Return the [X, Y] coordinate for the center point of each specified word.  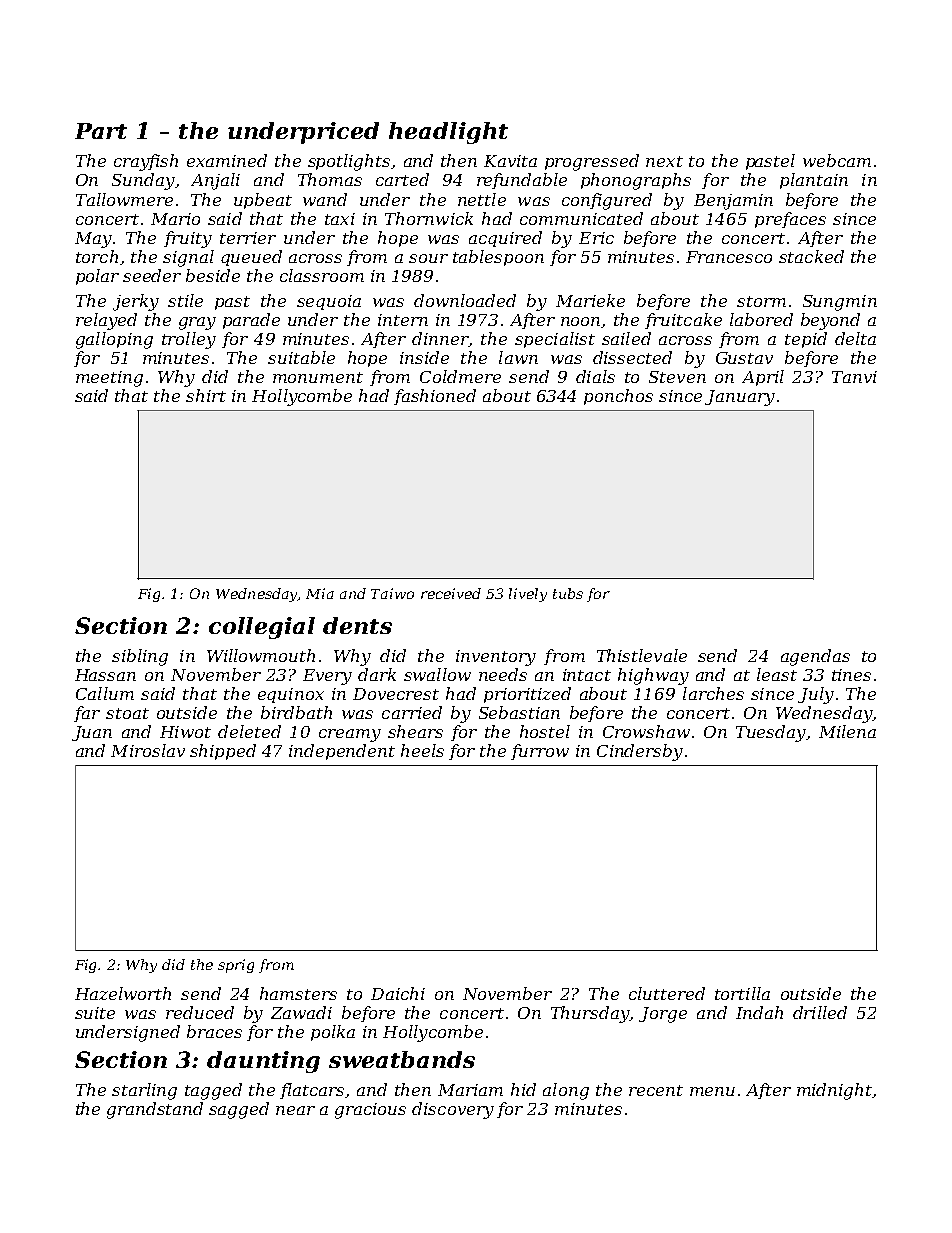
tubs [568, 593]
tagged [213, 1091]
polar [97, 277]
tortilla [742, 993]
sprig [236, 966]
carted [402, 179]
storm [761, 301]
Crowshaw [646, 731]
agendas [815, 657]
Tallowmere [124, 199]
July [816, 695]
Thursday [590, 1014]
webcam [837, 160]
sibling [140, 657]
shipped [223, 752]
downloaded [465, 300]
